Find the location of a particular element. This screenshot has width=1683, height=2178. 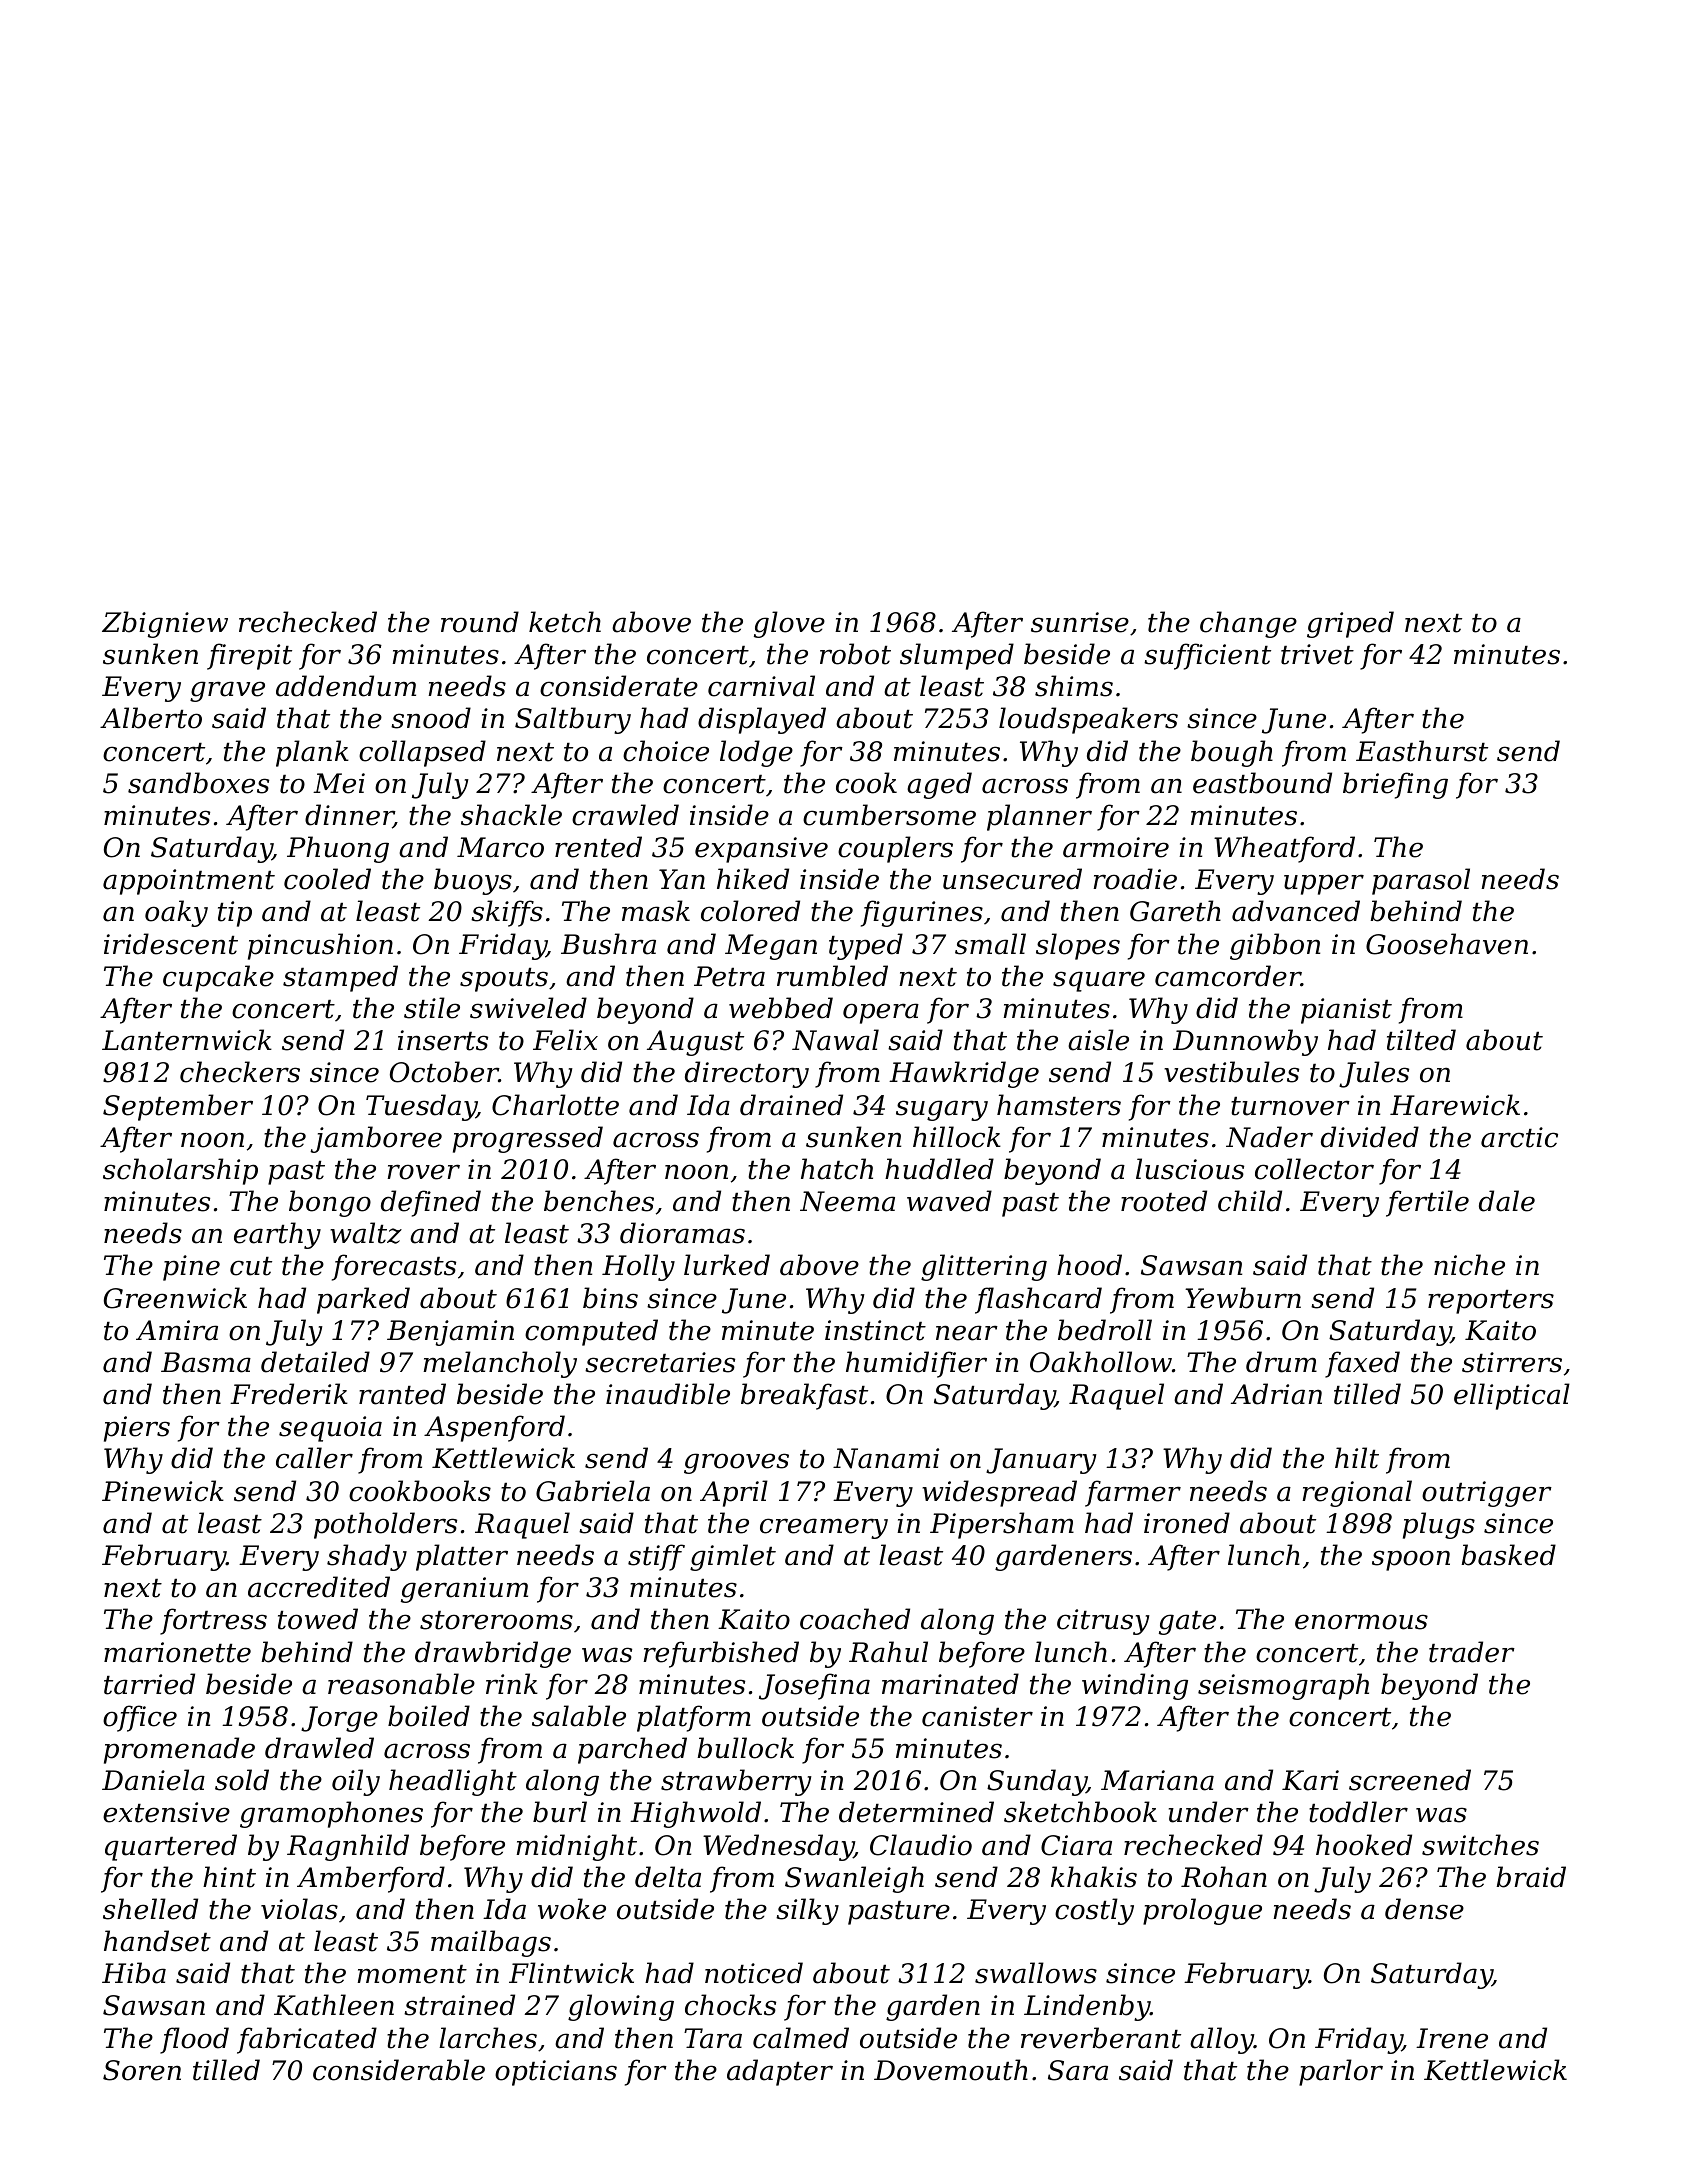

Amberford is located at coordinates (371, 1879).
